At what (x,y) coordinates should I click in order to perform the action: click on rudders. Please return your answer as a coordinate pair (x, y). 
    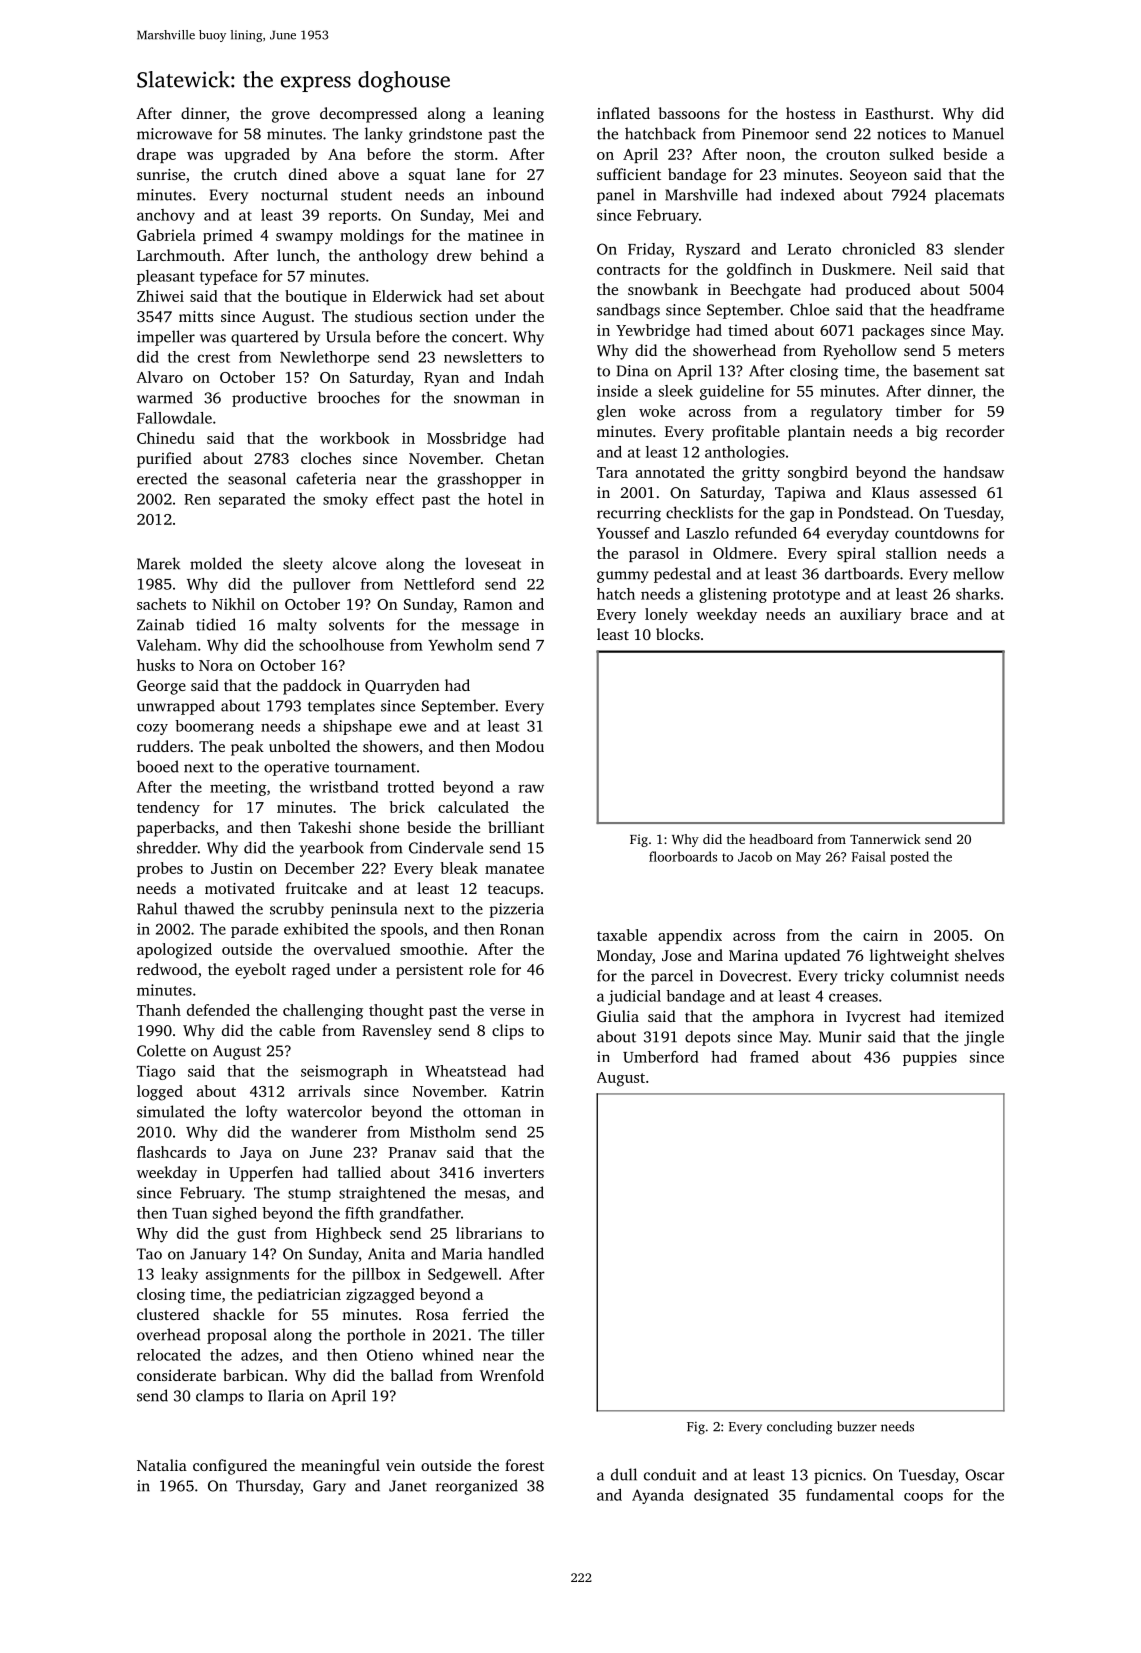
    Looking at the image, I should click on (163, 746).
